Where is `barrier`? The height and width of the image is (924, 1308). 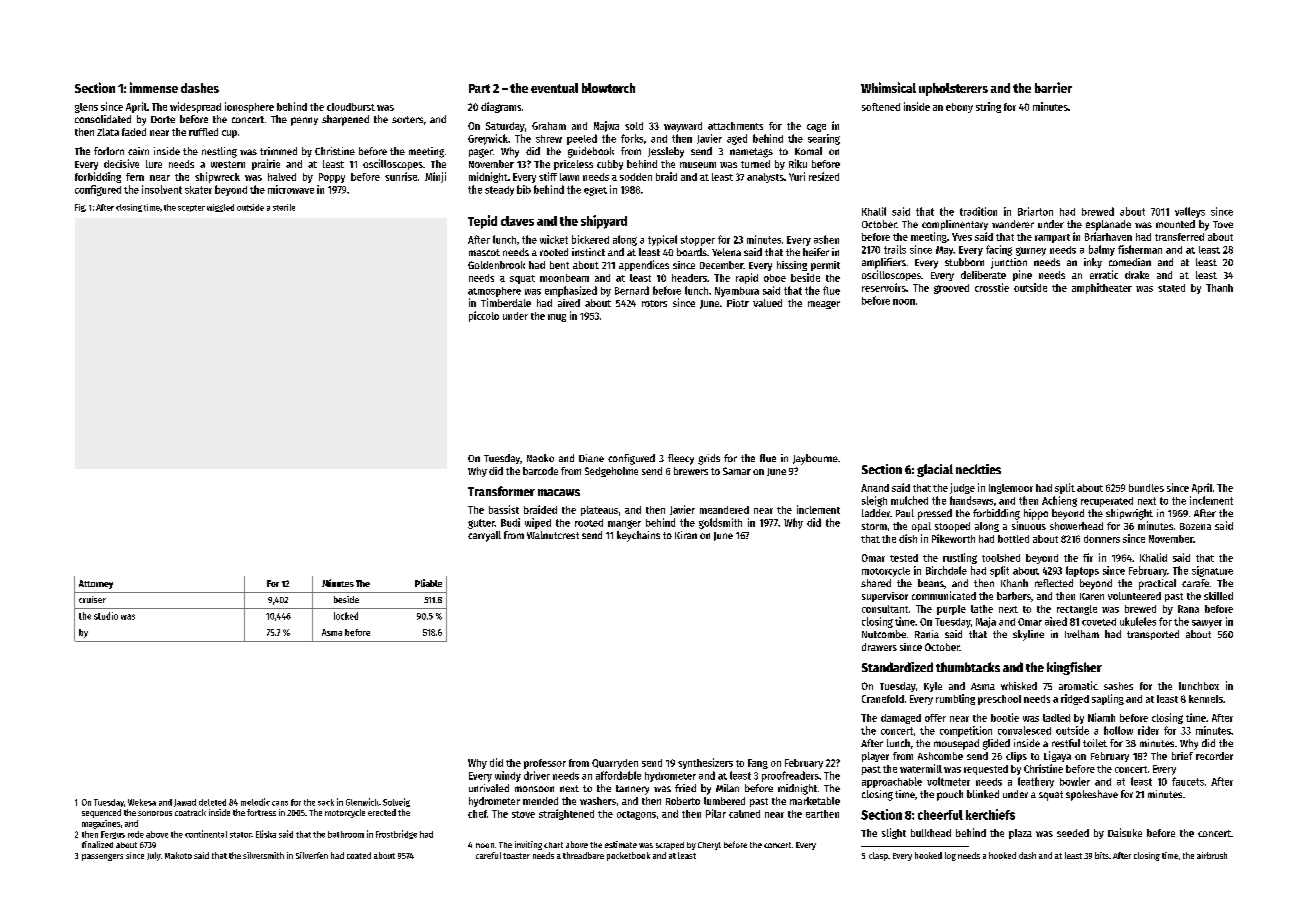 barrier is located at coordinates (1053, 87).
